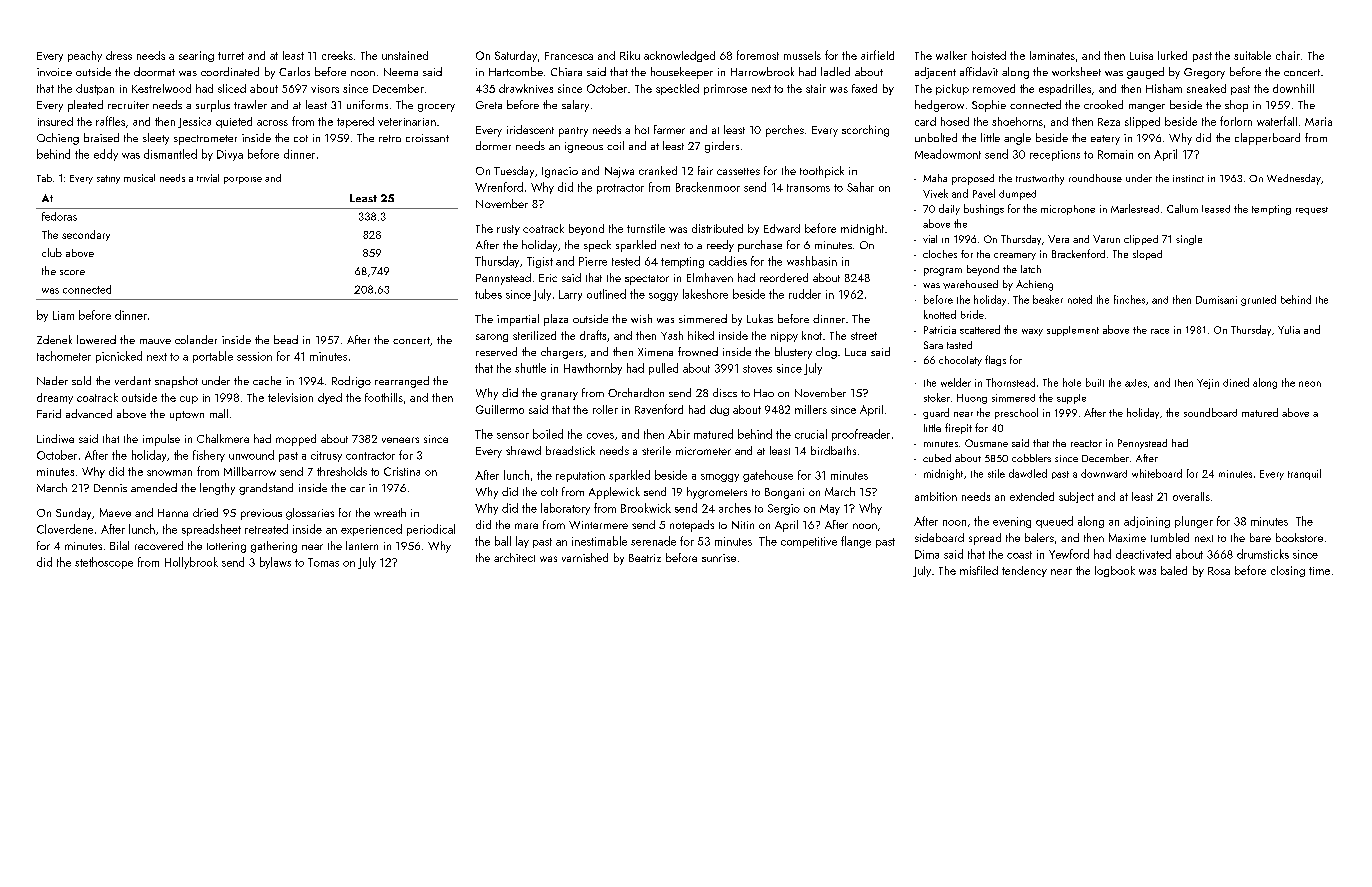 This page has width=1372, height=887. What do you see at coordinates (1147, 255) in the page?
I see `sloped` at bounding box center [1147, 255].
